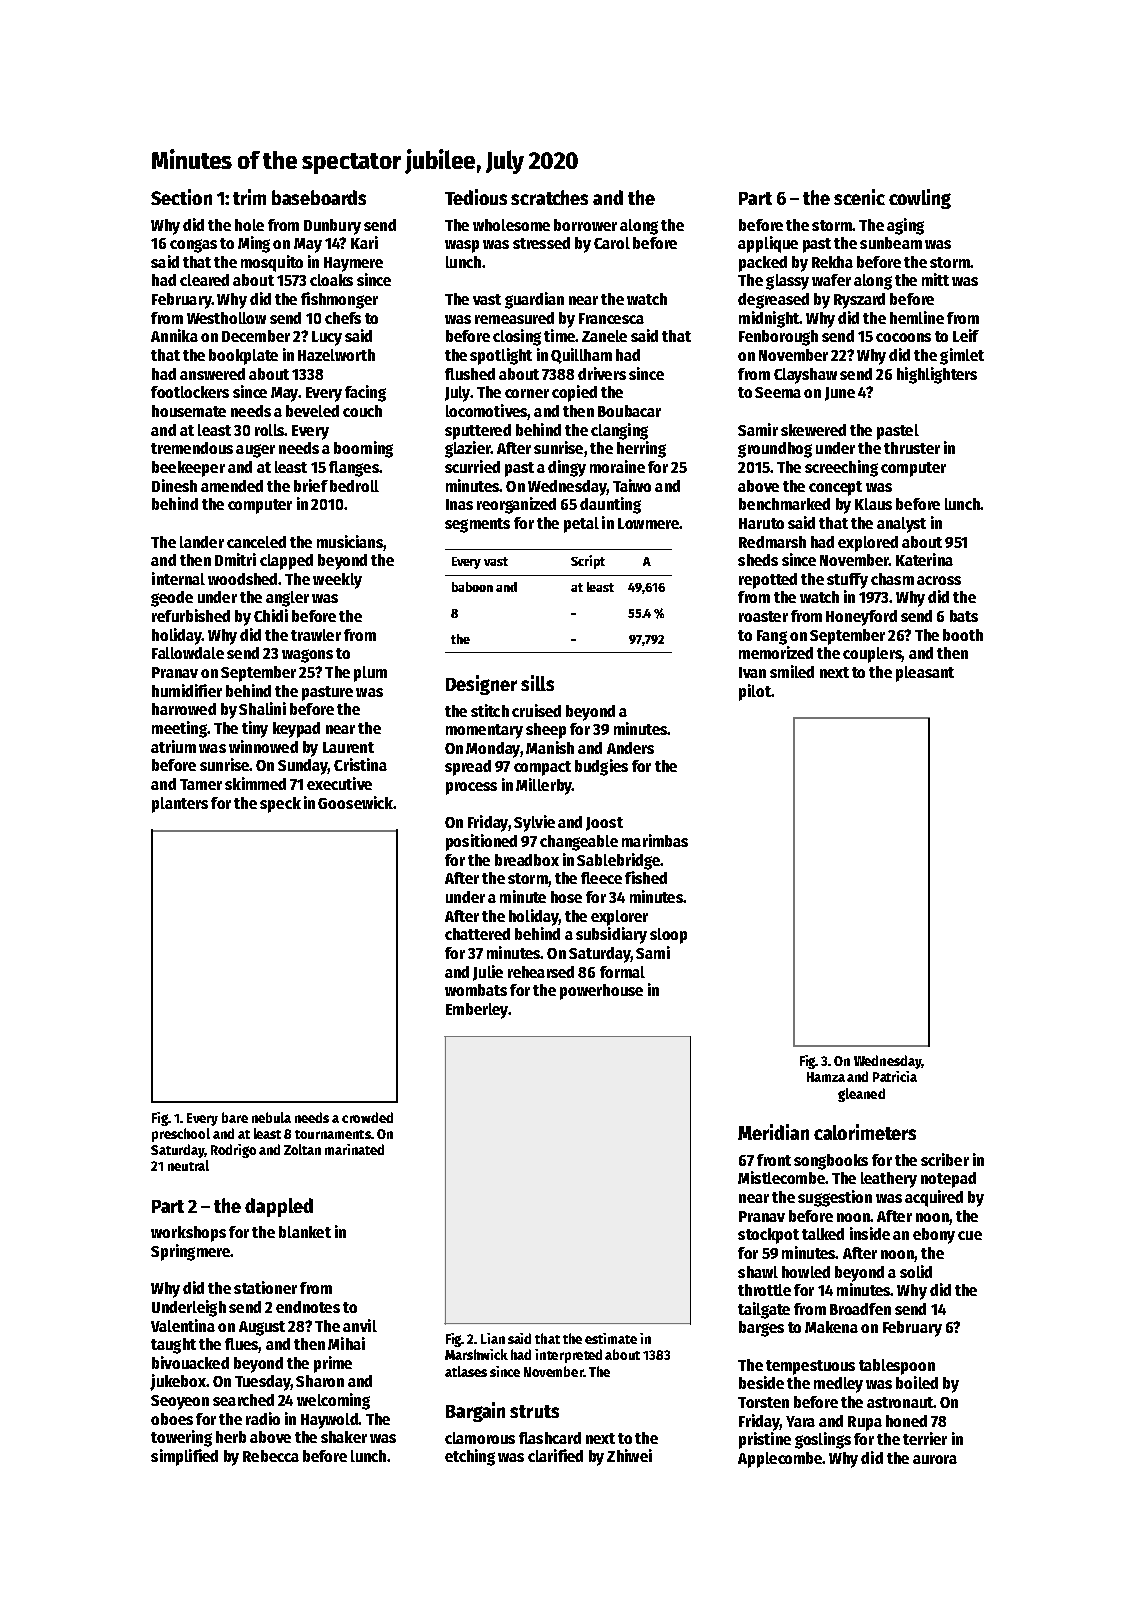 This screenshot has width=1136, height=1606. What do you see at coordinates (344, 1437) in the screenshot?
I see `shaker` at bounding box center [344, 1437].
